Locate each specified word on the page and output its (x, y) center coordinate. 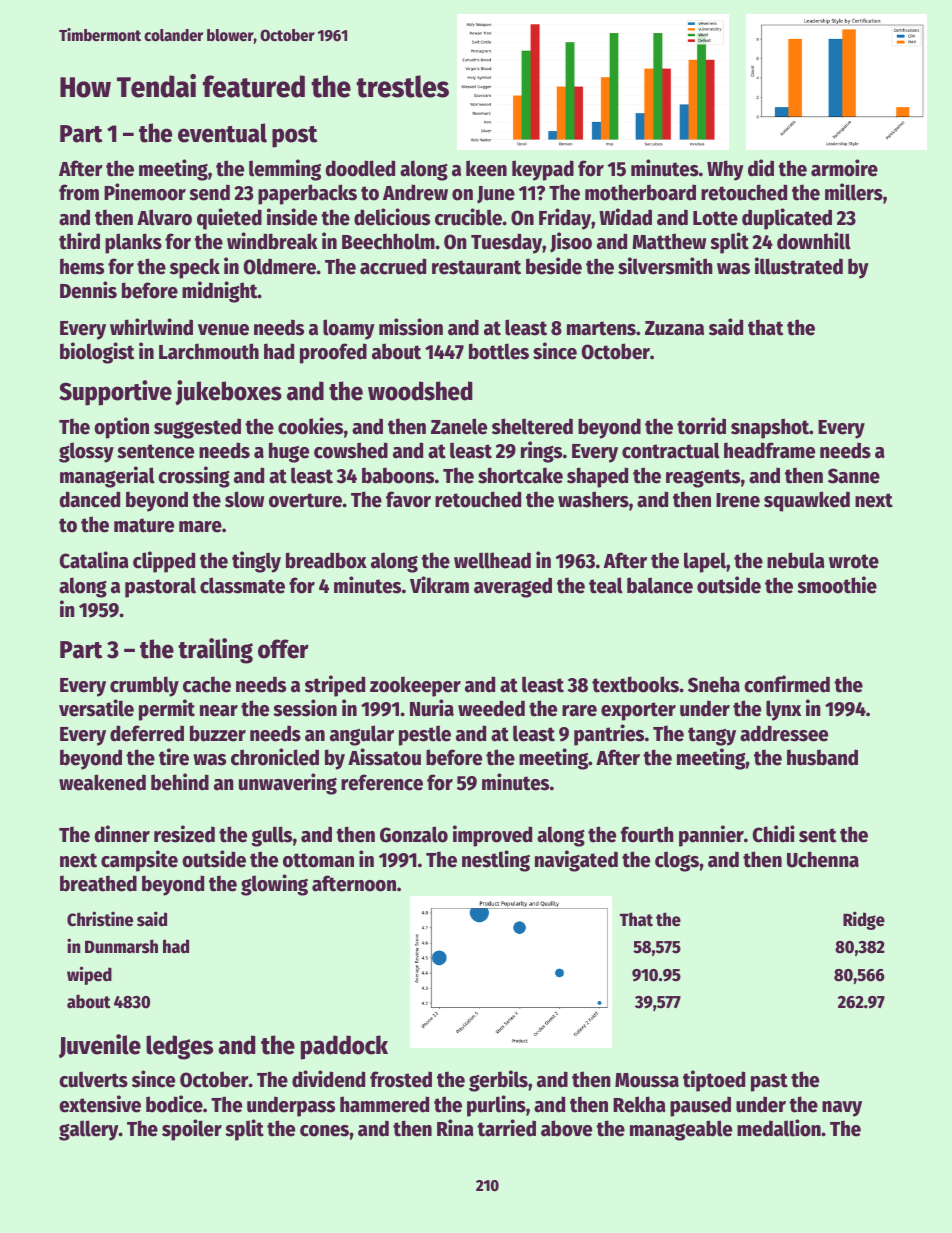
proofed (333, 353)
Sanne (854, 476)
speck (195, 268)
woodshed (420, 391)
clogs (677, 861)
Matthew (669, 241)
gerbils (498, 1081)
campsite (139, 861)
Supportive (115, 393)
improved (492, 836)
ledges (179, 1047)
